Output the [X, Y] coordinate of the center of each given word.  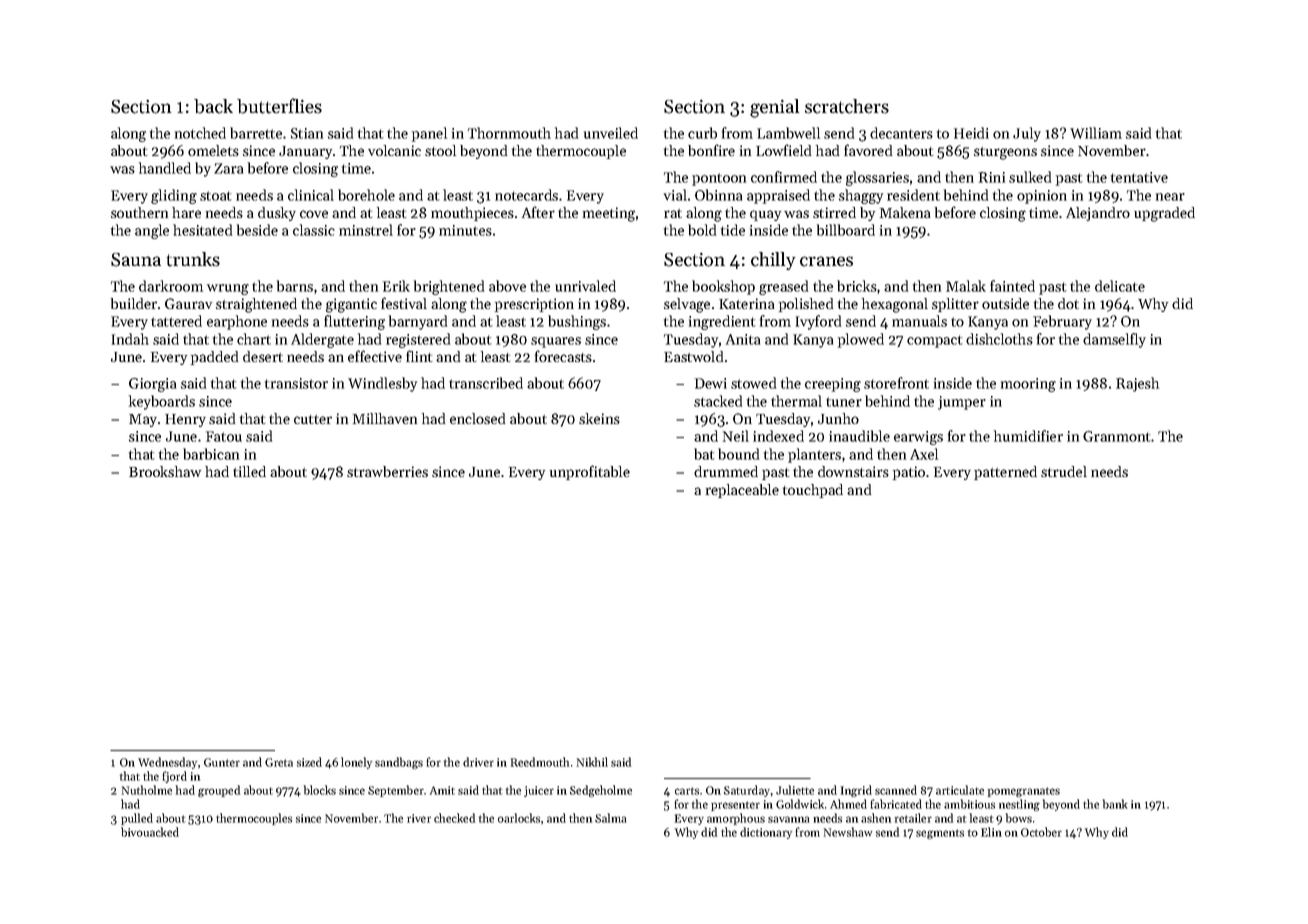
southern [139, 212]
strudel [1064, 471]
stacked [718, 401]
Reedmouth [540, 762]
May [143, 420]
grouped [219, 791]
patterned [1005, 473]
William [1096, 133]
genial [774, 108]
